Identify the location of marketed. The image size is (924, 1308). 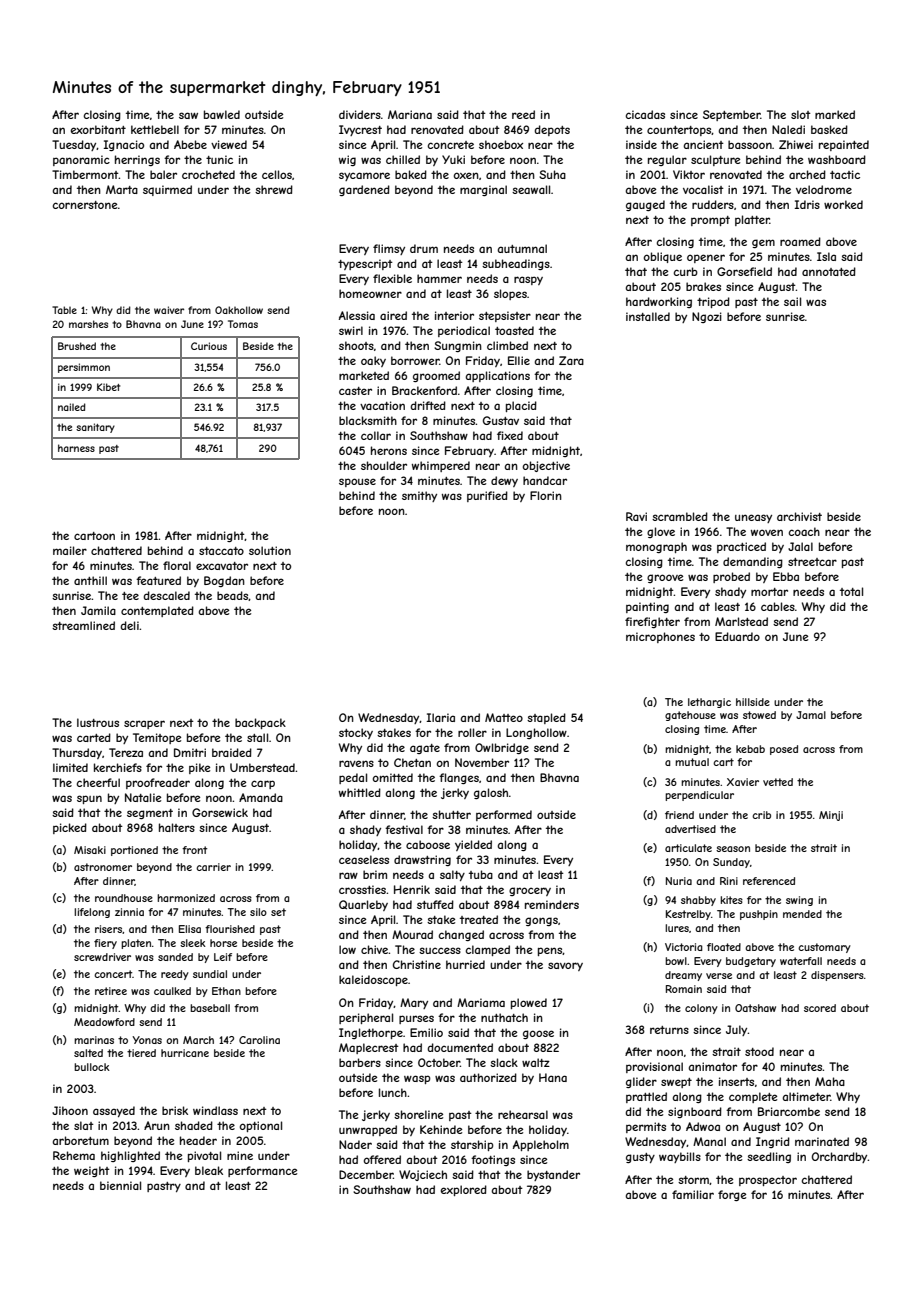
(364, 375).
